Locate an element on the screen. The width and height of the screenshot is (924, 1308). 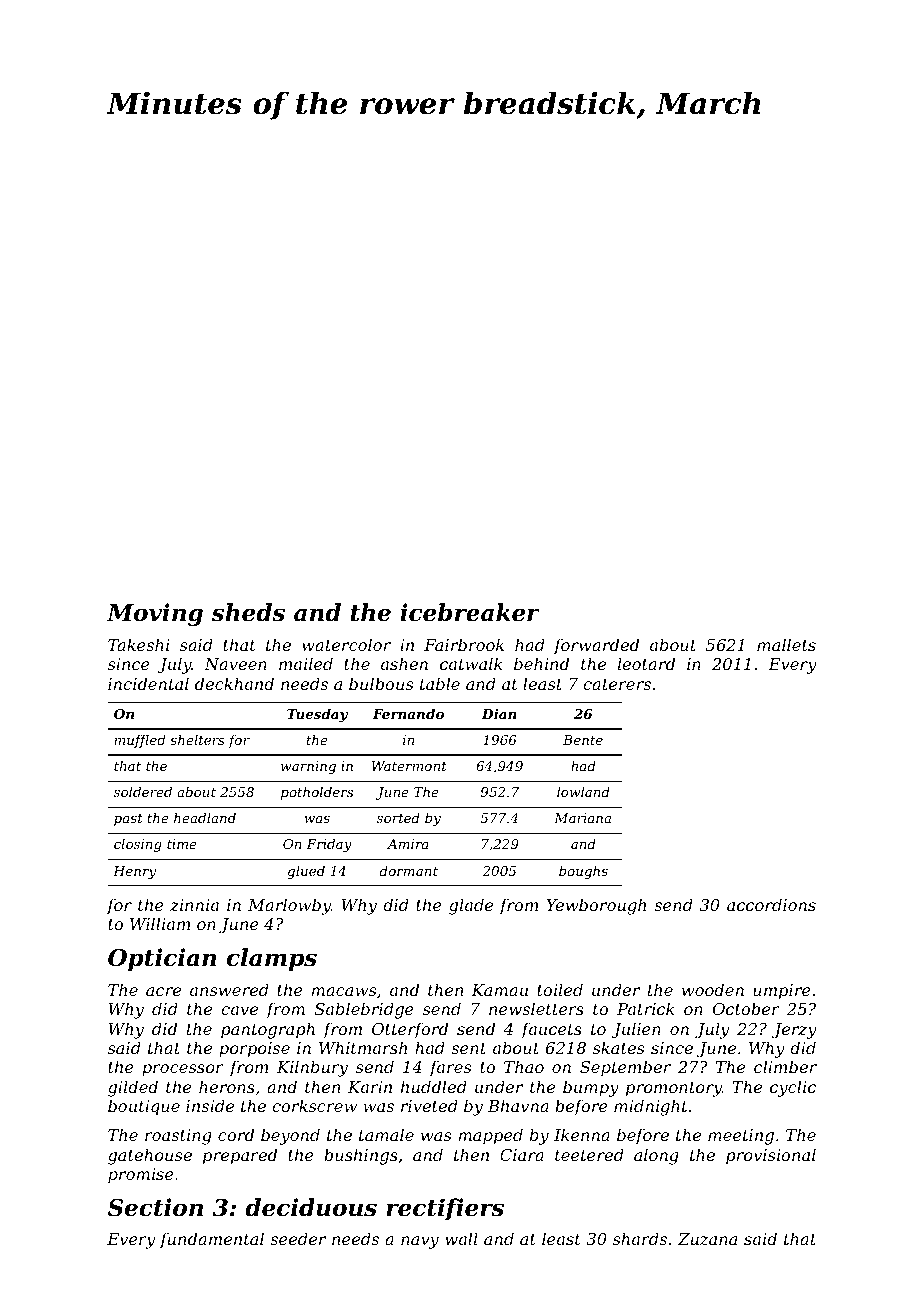
answered is located at coordinates (229, 989).
